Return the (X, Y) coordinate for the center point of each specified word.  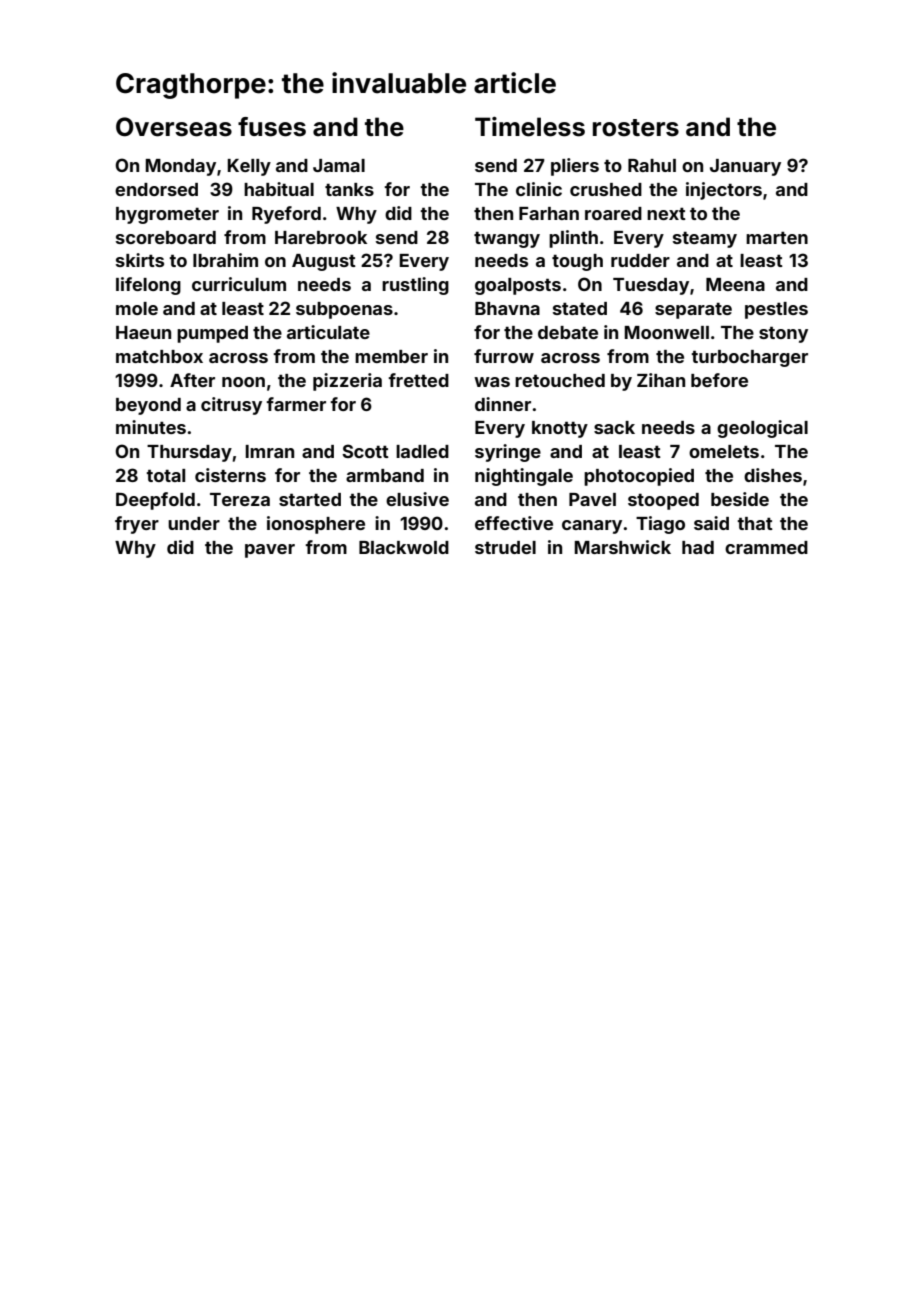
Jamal (339, 165)
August (324, 262)
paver (270, 551)
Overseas (174, 127)
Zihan (661, 380)
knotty (560, 429)
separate (693, 311)
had (698, 547)
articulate (328, 332)
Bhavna (507, 308)
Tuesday (651, 286)
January (745, 167)
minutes (151, 427)
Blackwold (404, 547)
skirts (140, 260)
